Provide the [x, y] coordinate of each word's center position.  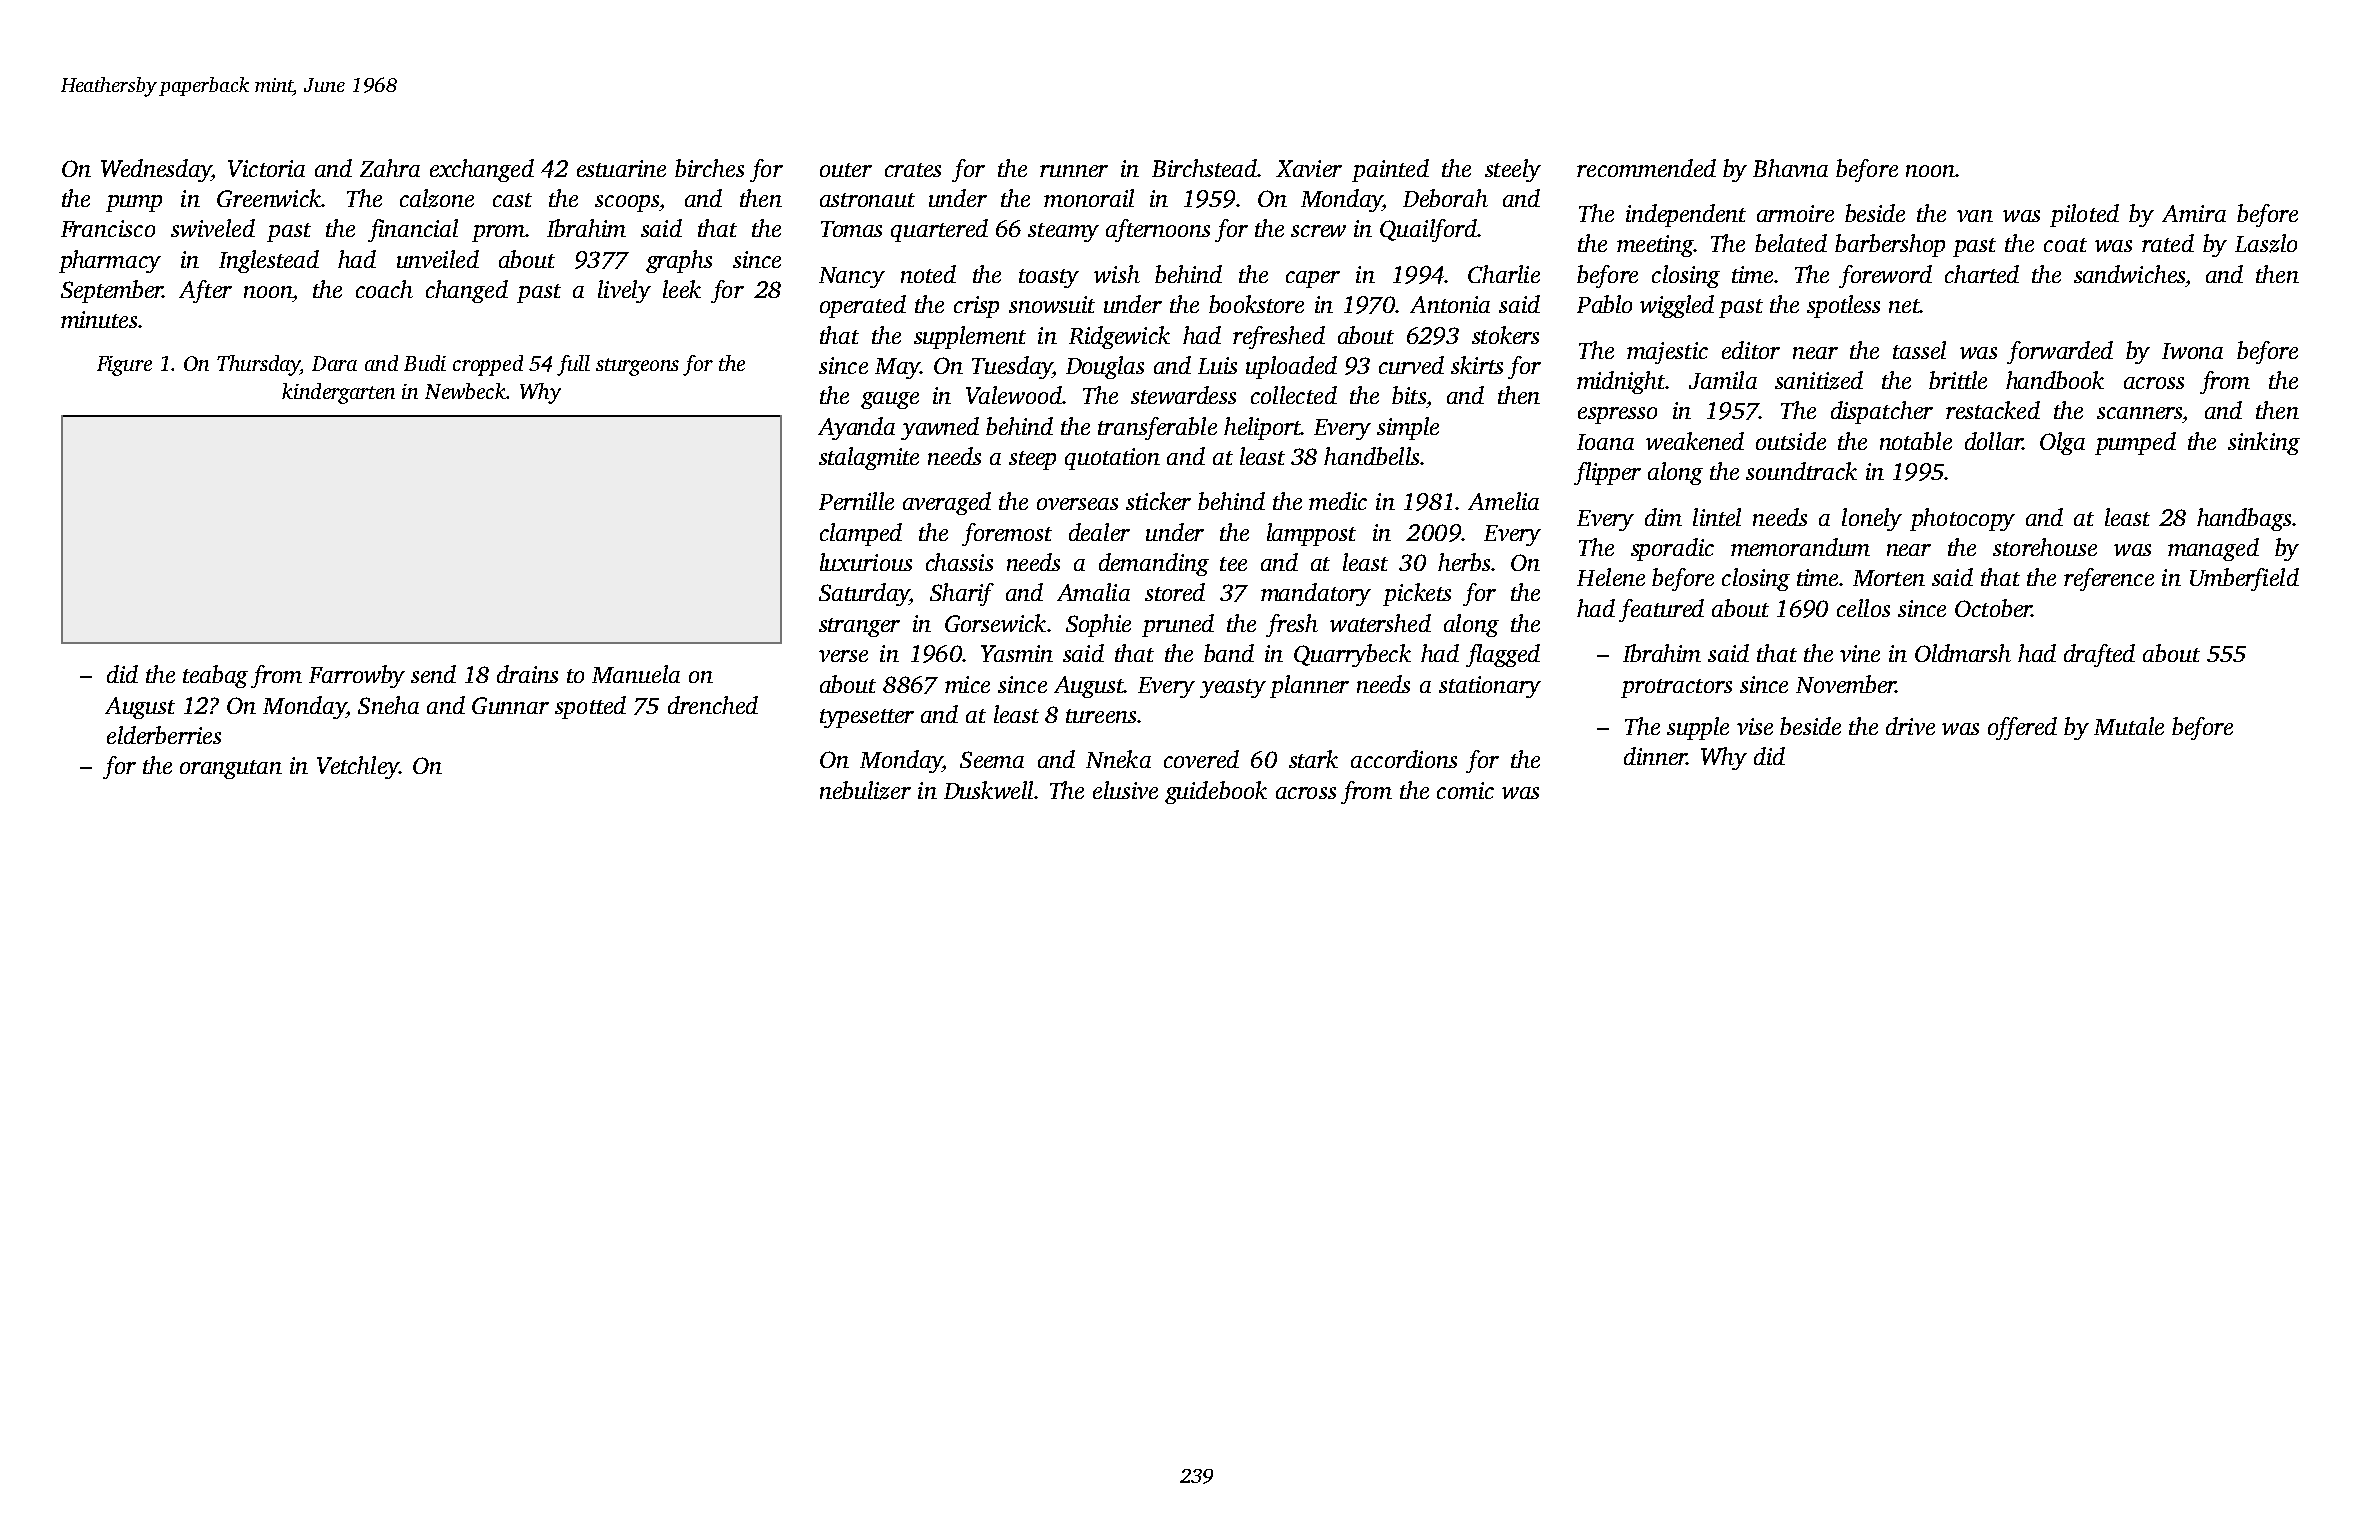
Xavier [1309, 168]
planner [1309, 686]
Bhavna [1790, 168]
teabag [215, 676]
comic [1465, 790]
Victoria [266, 168]
